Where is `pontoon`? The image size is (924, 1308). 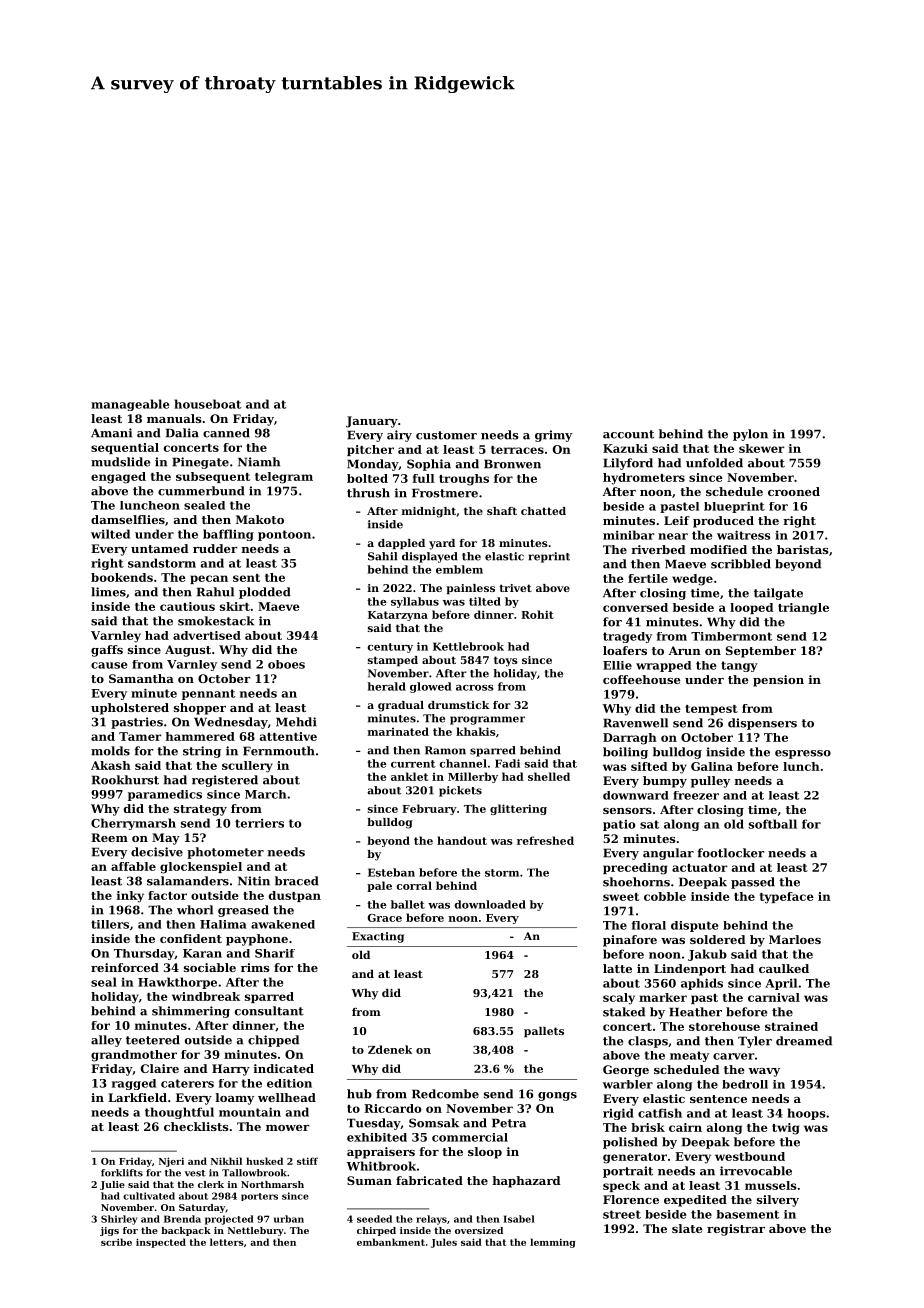
pontoon is located at coordinates (284, 535).
